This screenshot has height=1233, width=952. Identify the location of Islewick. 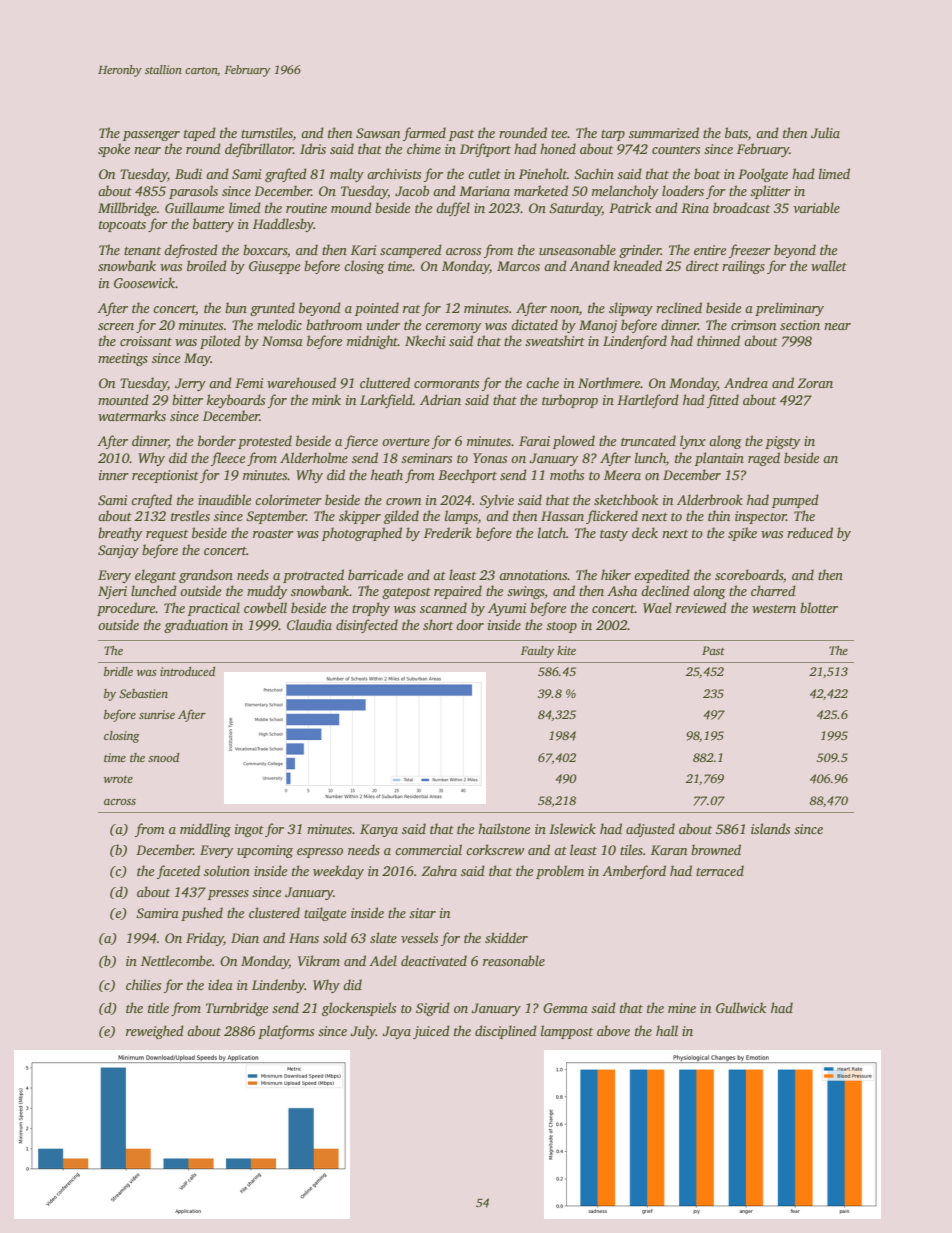
(572, 828).
